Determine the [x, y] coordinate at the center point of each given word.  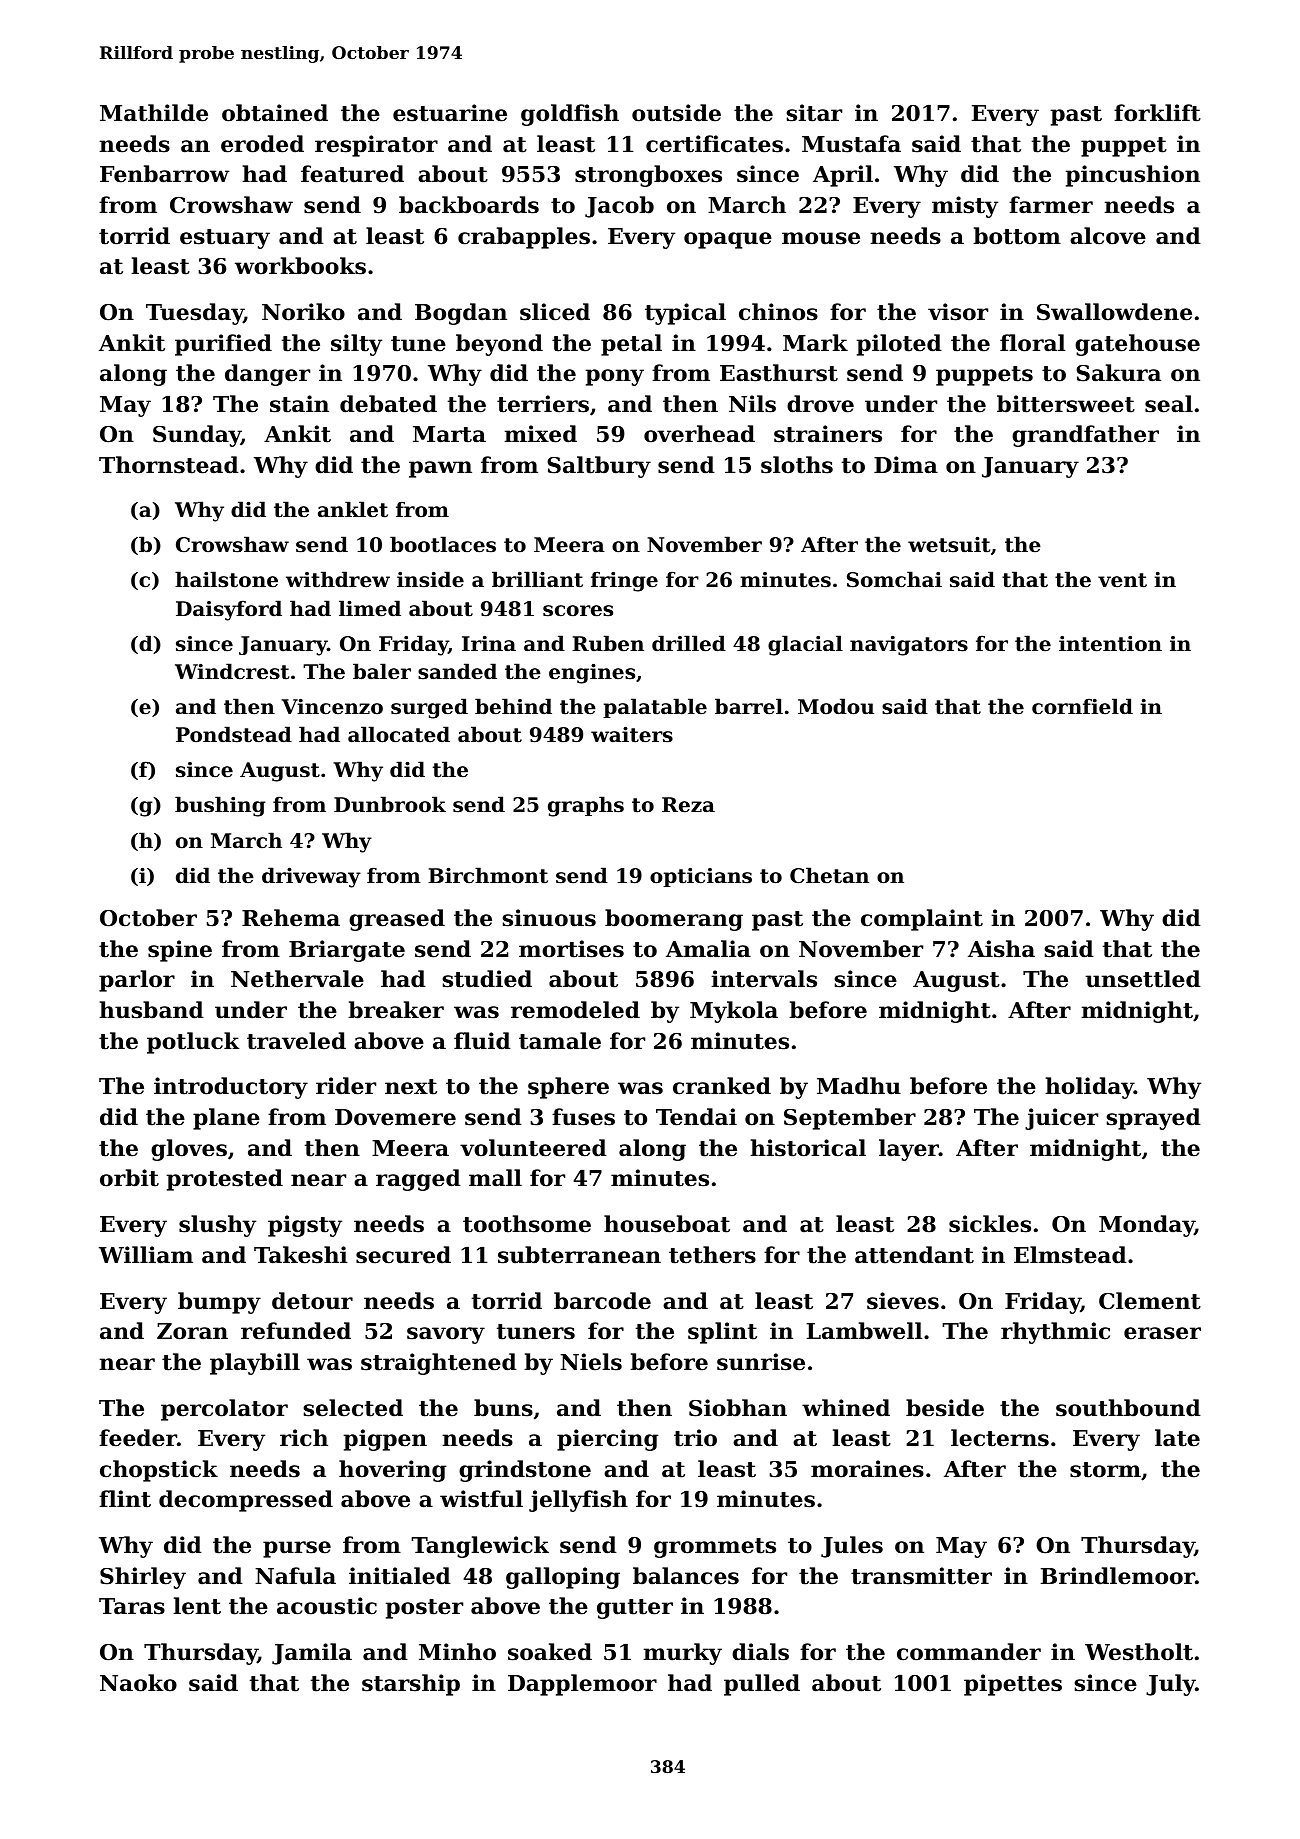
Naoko [138, 1683]
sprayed [1154, 1119]
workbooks [300, 266]
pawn [440, 469]
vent [1122, 580]
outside [676, 113]
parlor [137, 981]
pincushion [1133, 176]
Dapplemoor [582, 1685]
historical [808, 1148]
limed [370, 608]
